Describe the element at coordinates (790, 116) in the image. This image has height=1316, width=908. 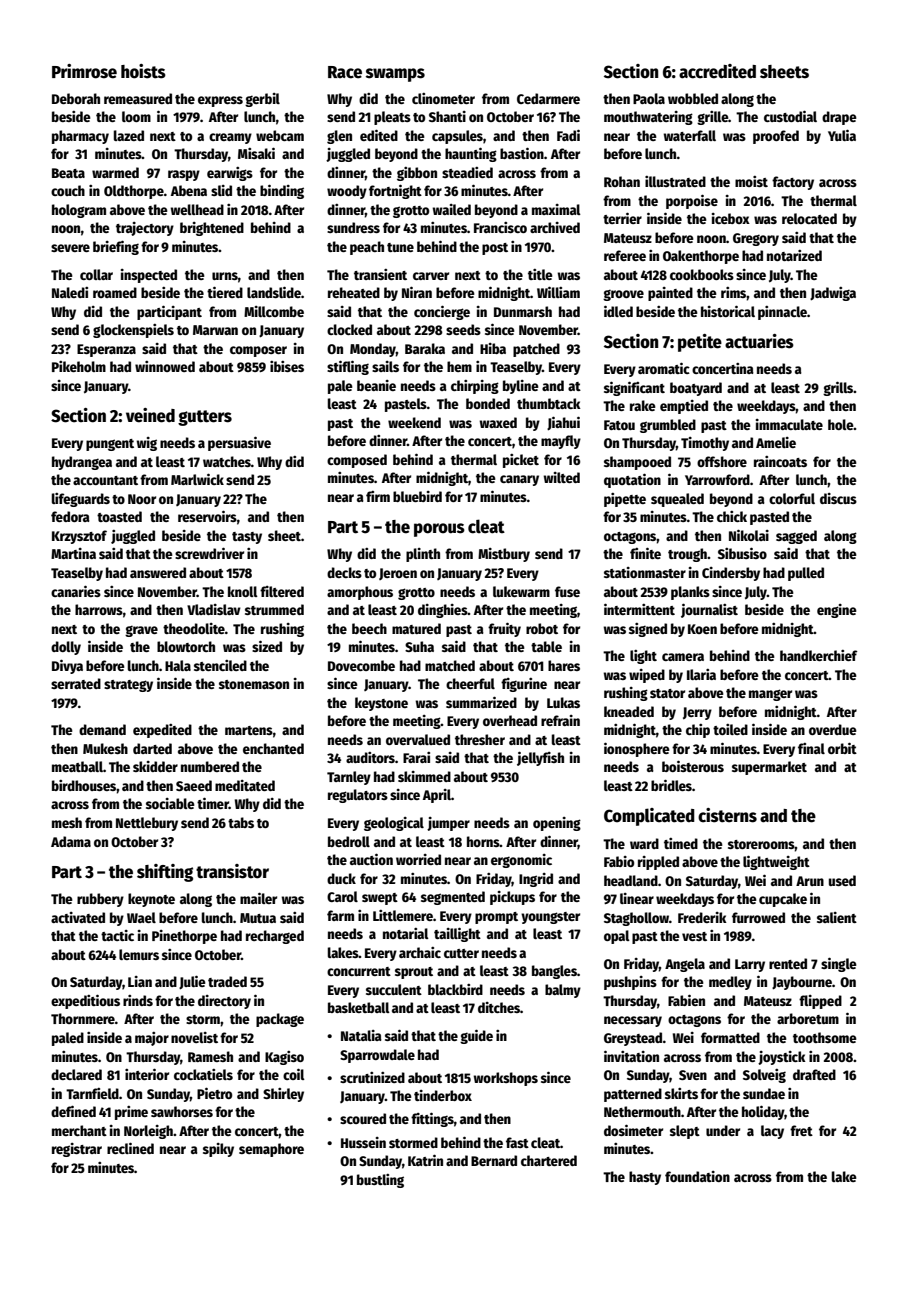
I see `custodial` at that location.
